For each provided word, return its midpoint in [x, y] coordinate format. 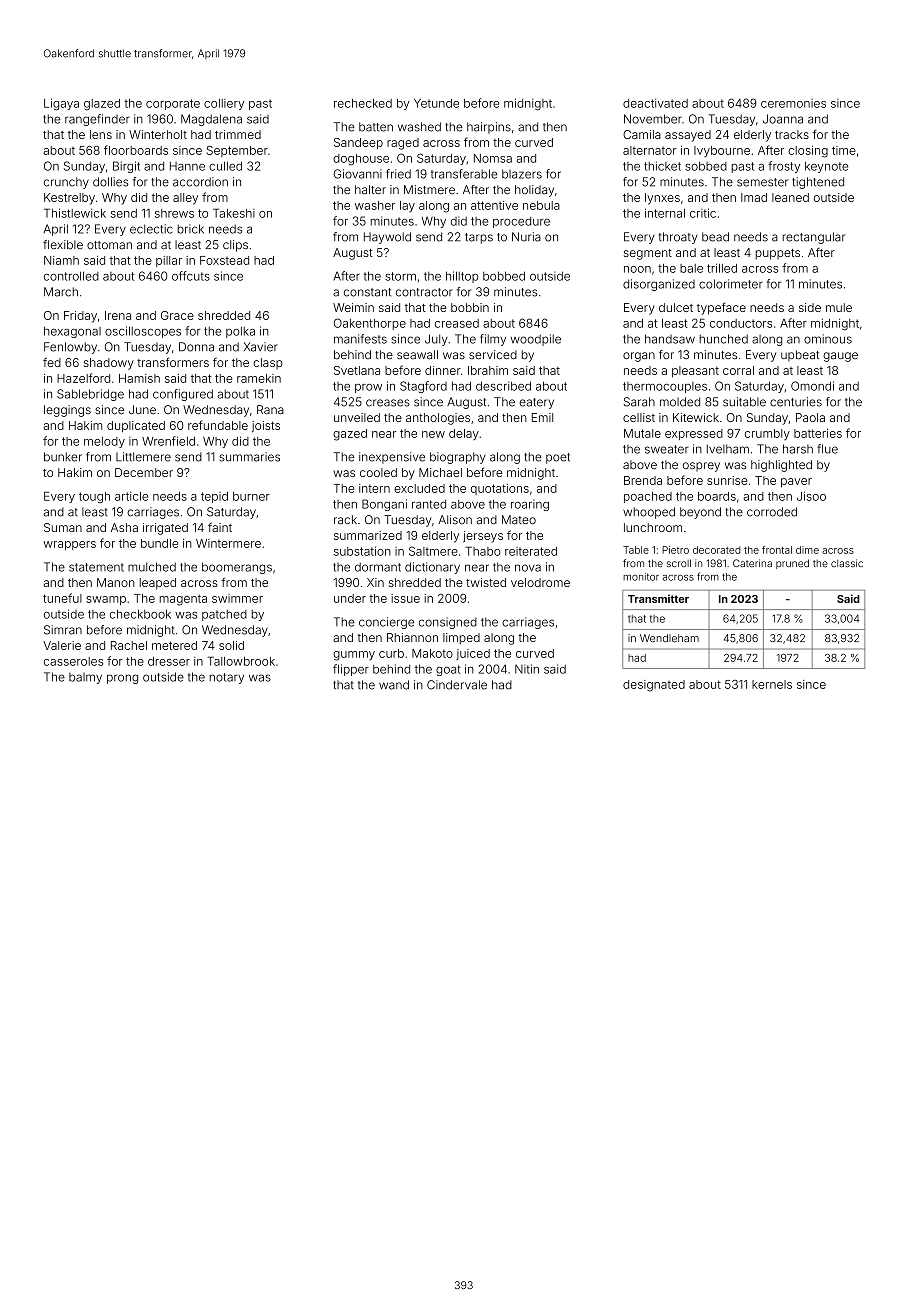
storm [400, 276]
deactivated [655, 103]
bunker [63, 457]
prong [122, 679]
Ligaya [61, 104]
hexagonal [72, 332]
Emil [542, 417]
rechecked [363, 103]
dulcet [676, 307]
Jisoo [811, 496]
